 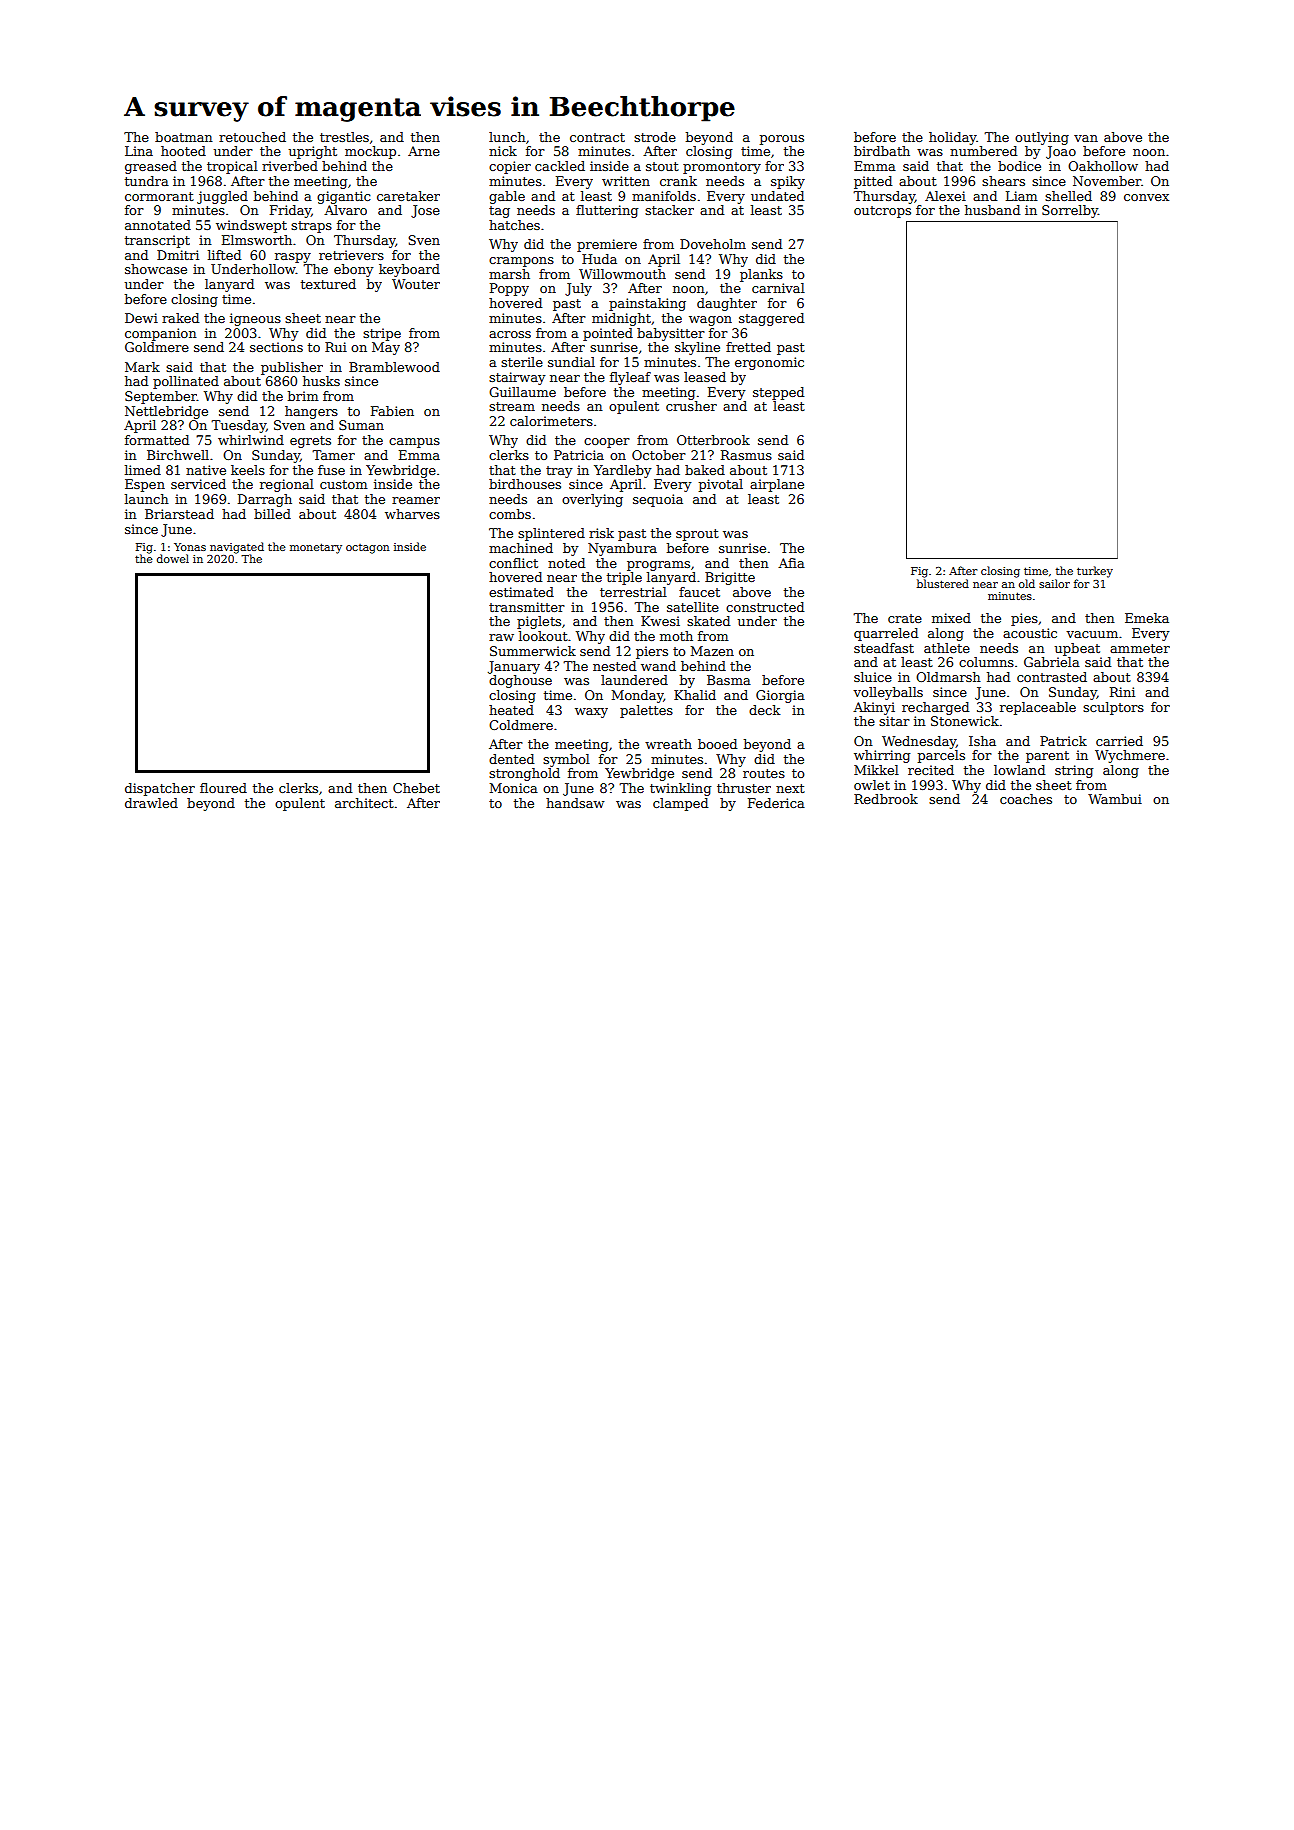 I want to click on undated, so click(x=777, y=196).
